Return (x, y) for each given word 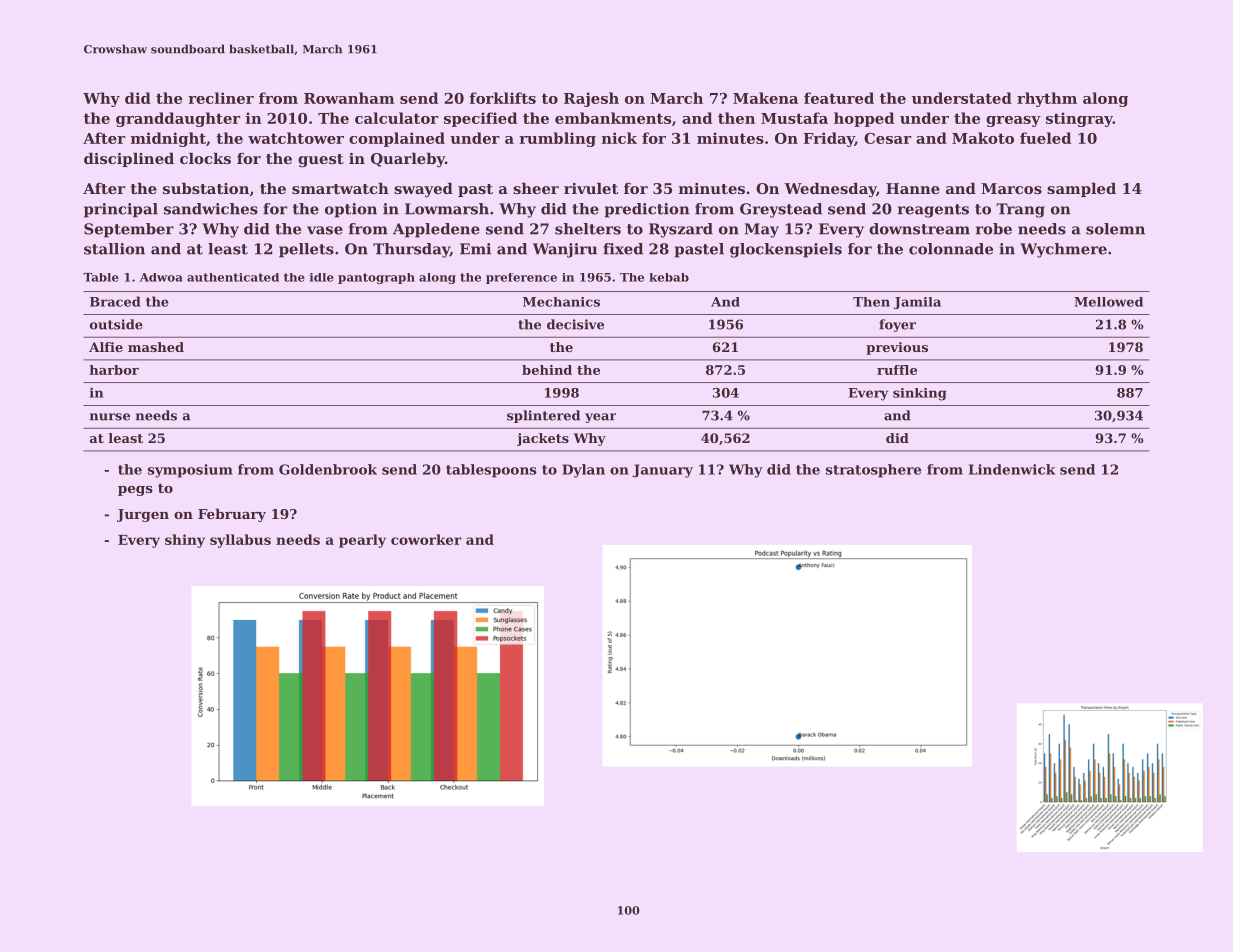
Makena (765, 98)
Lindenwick (1012, 469)
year (600, 418)
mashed (156, 347)
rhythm (1047, 99)
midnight (168, 139)
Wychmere (1063, 250)
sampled (1081, 190)
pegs (135, 491)
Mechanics (561, 302)
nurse (110, 417)
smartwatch (340, 188)
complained (397, 139)
